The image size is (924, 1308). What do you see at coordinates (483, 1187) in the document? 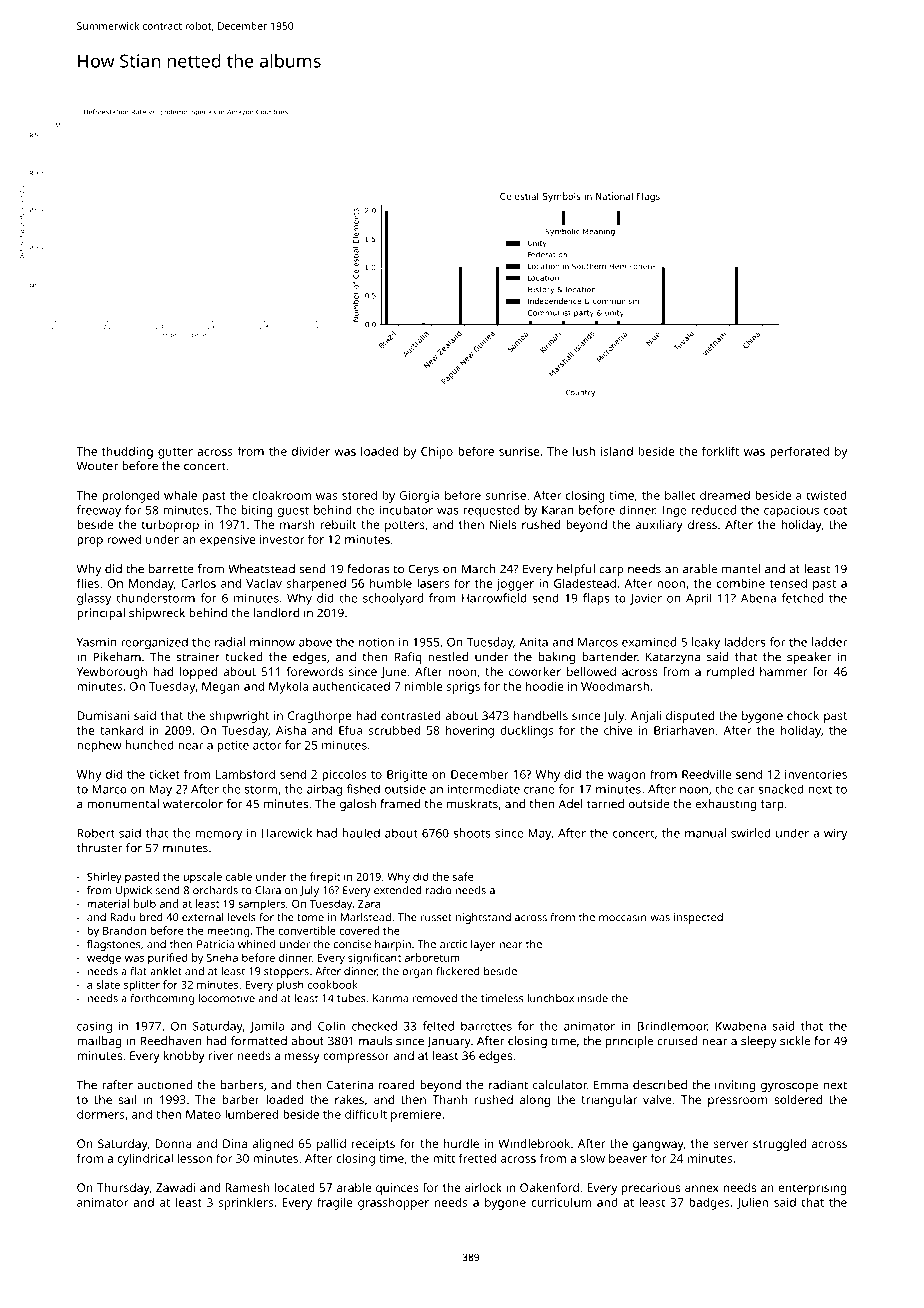
I see `airlock` at bounding box center [483, 1187].
